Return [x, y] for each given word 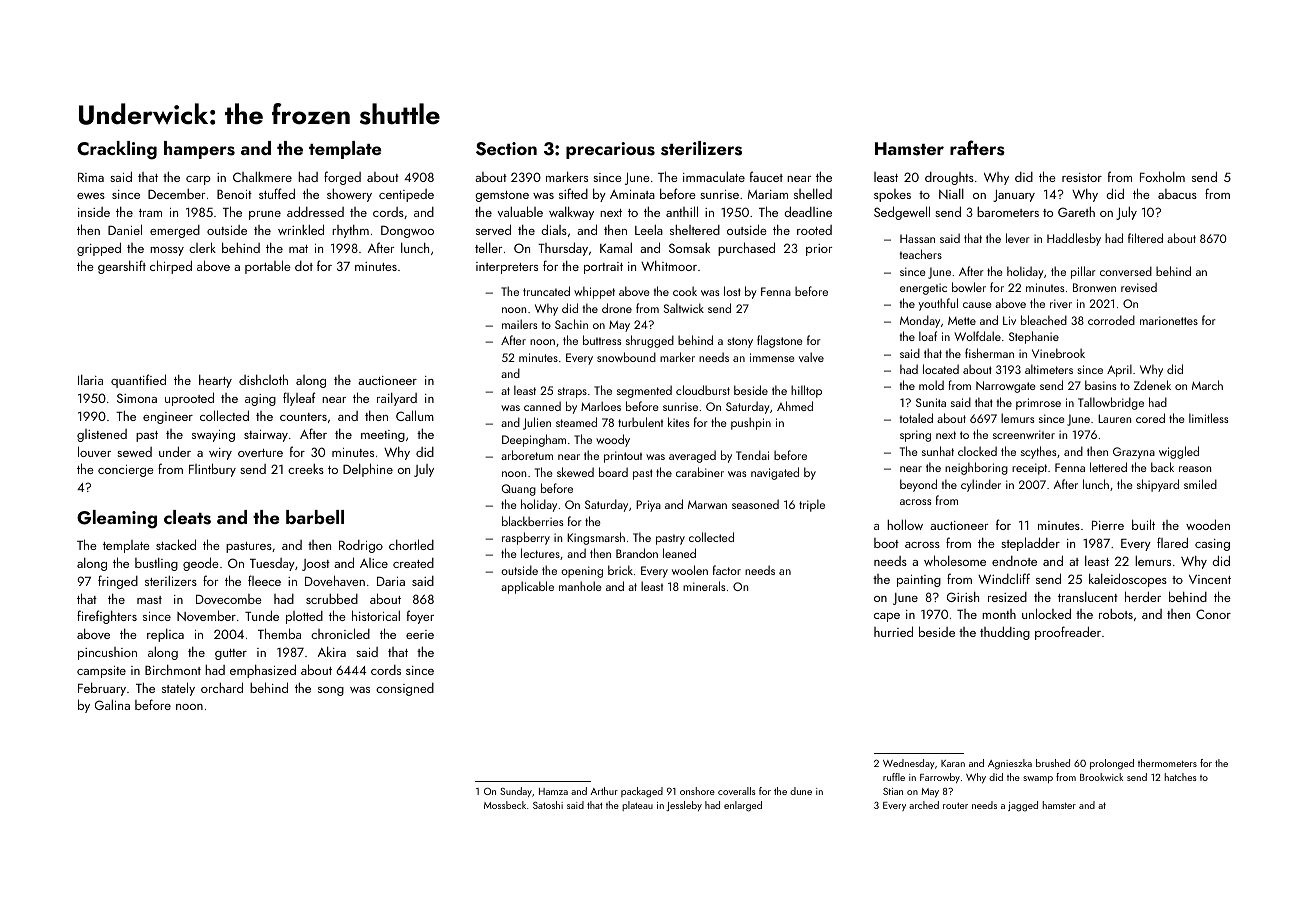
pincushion [107, 653]
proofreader [1068, 633]
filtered [1145, 238]
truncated [546, 291]
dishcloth [263, 379]
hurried [893, 631]
